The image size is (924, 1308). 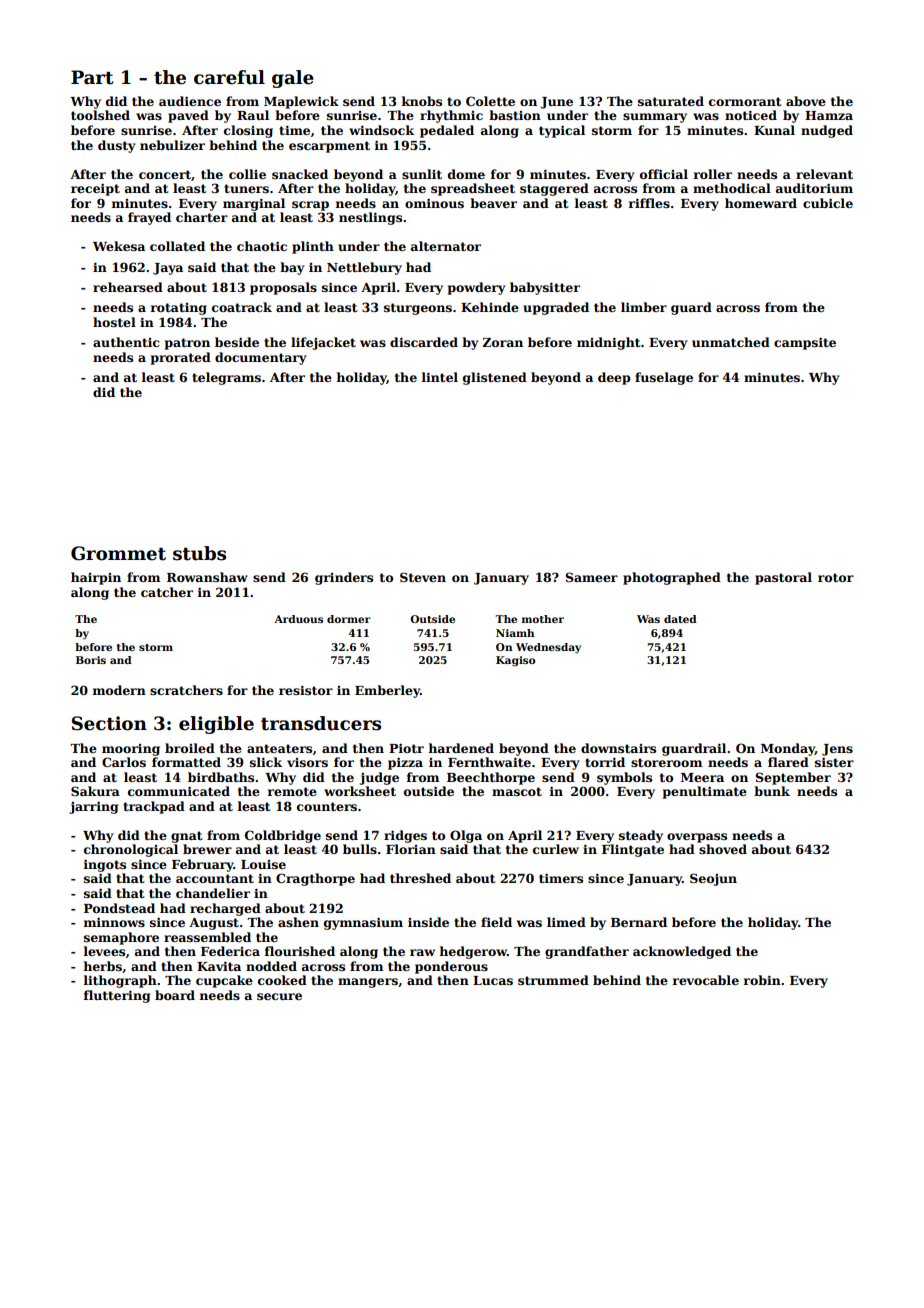 I want to click on fuselage, so click(x=664, y=378).
